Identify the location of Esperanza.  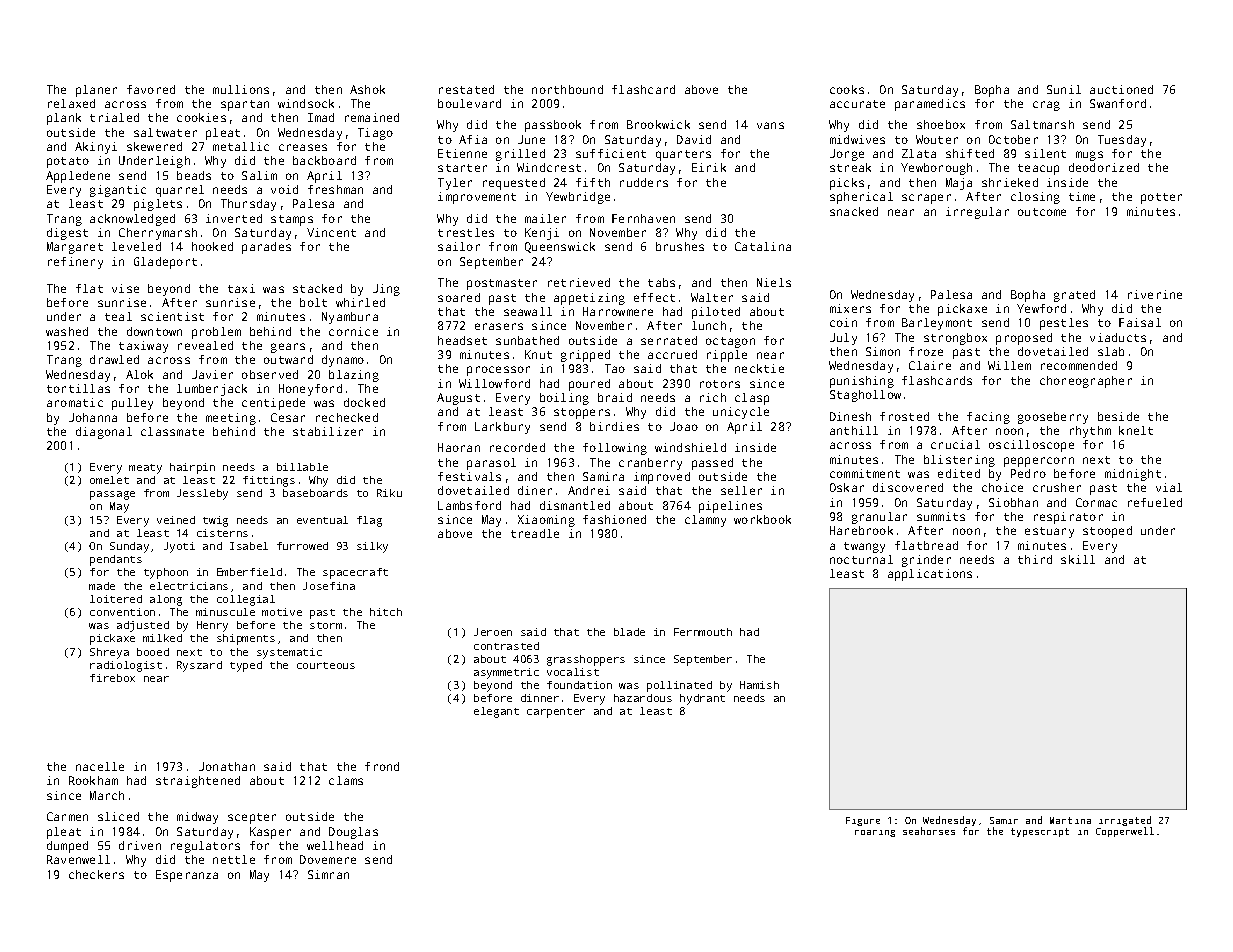
(187, 876).
